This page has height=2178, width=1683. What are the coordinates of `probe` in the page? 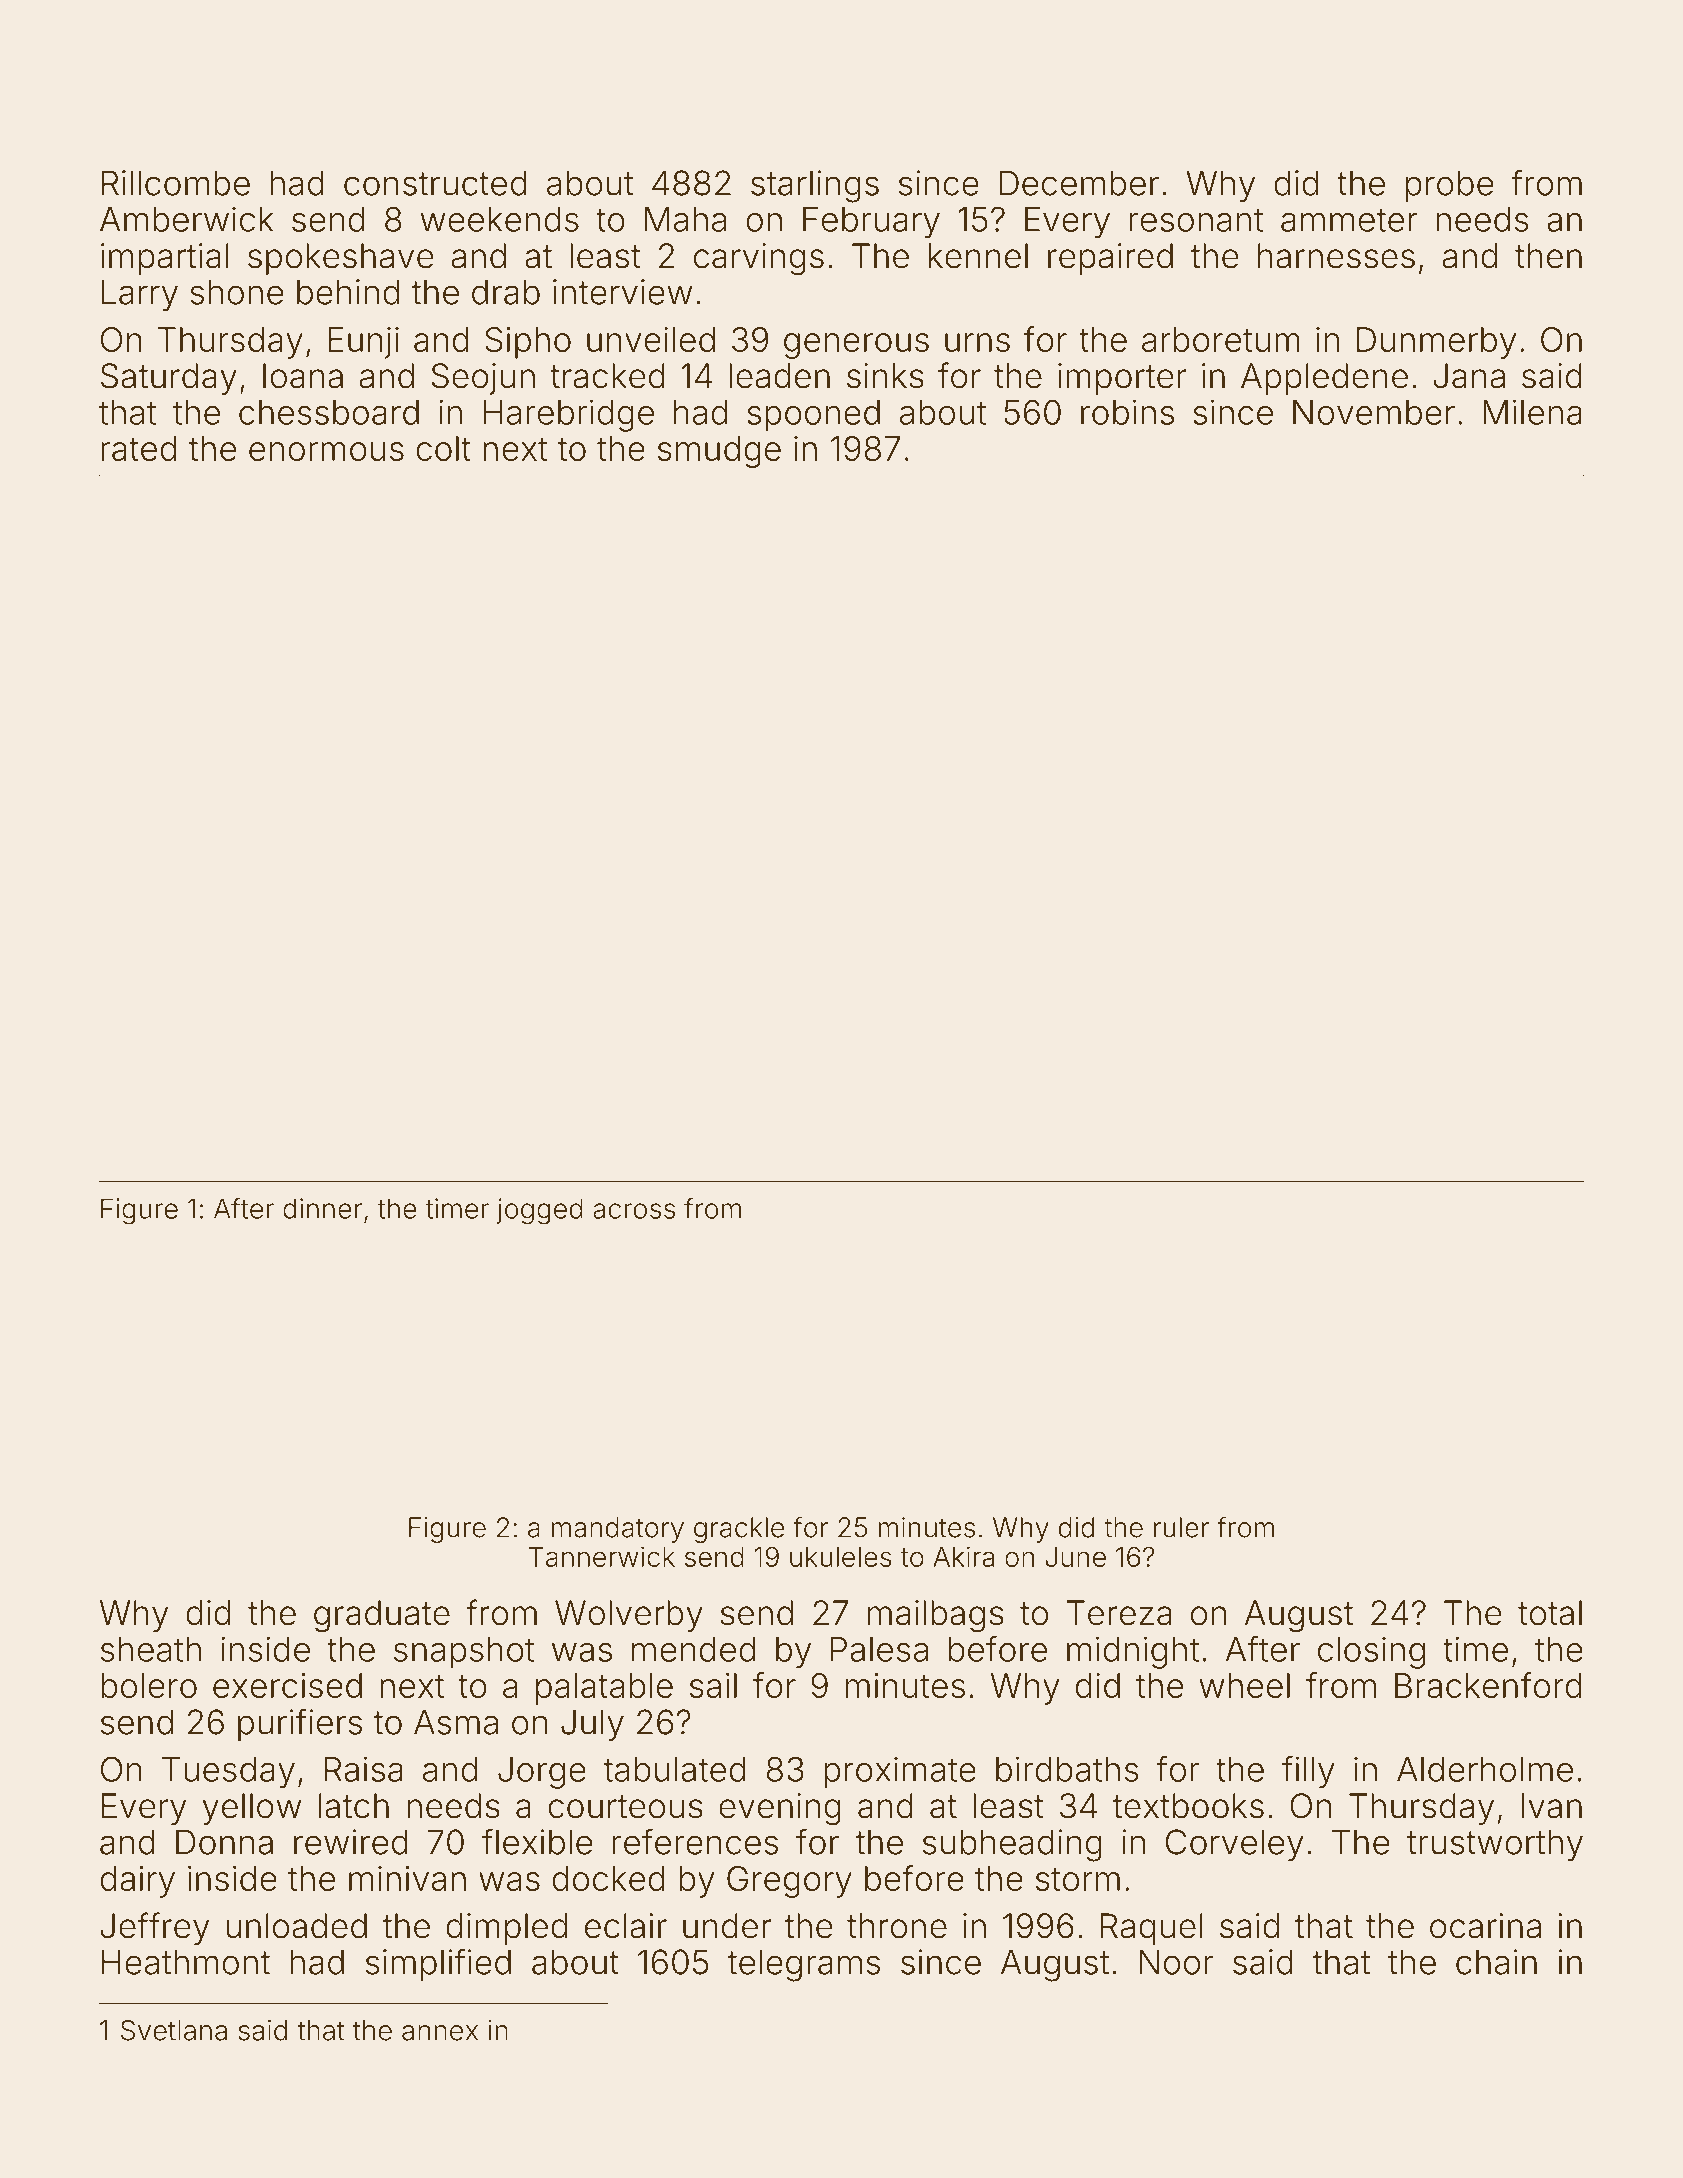 It's located at (1449, 186).
